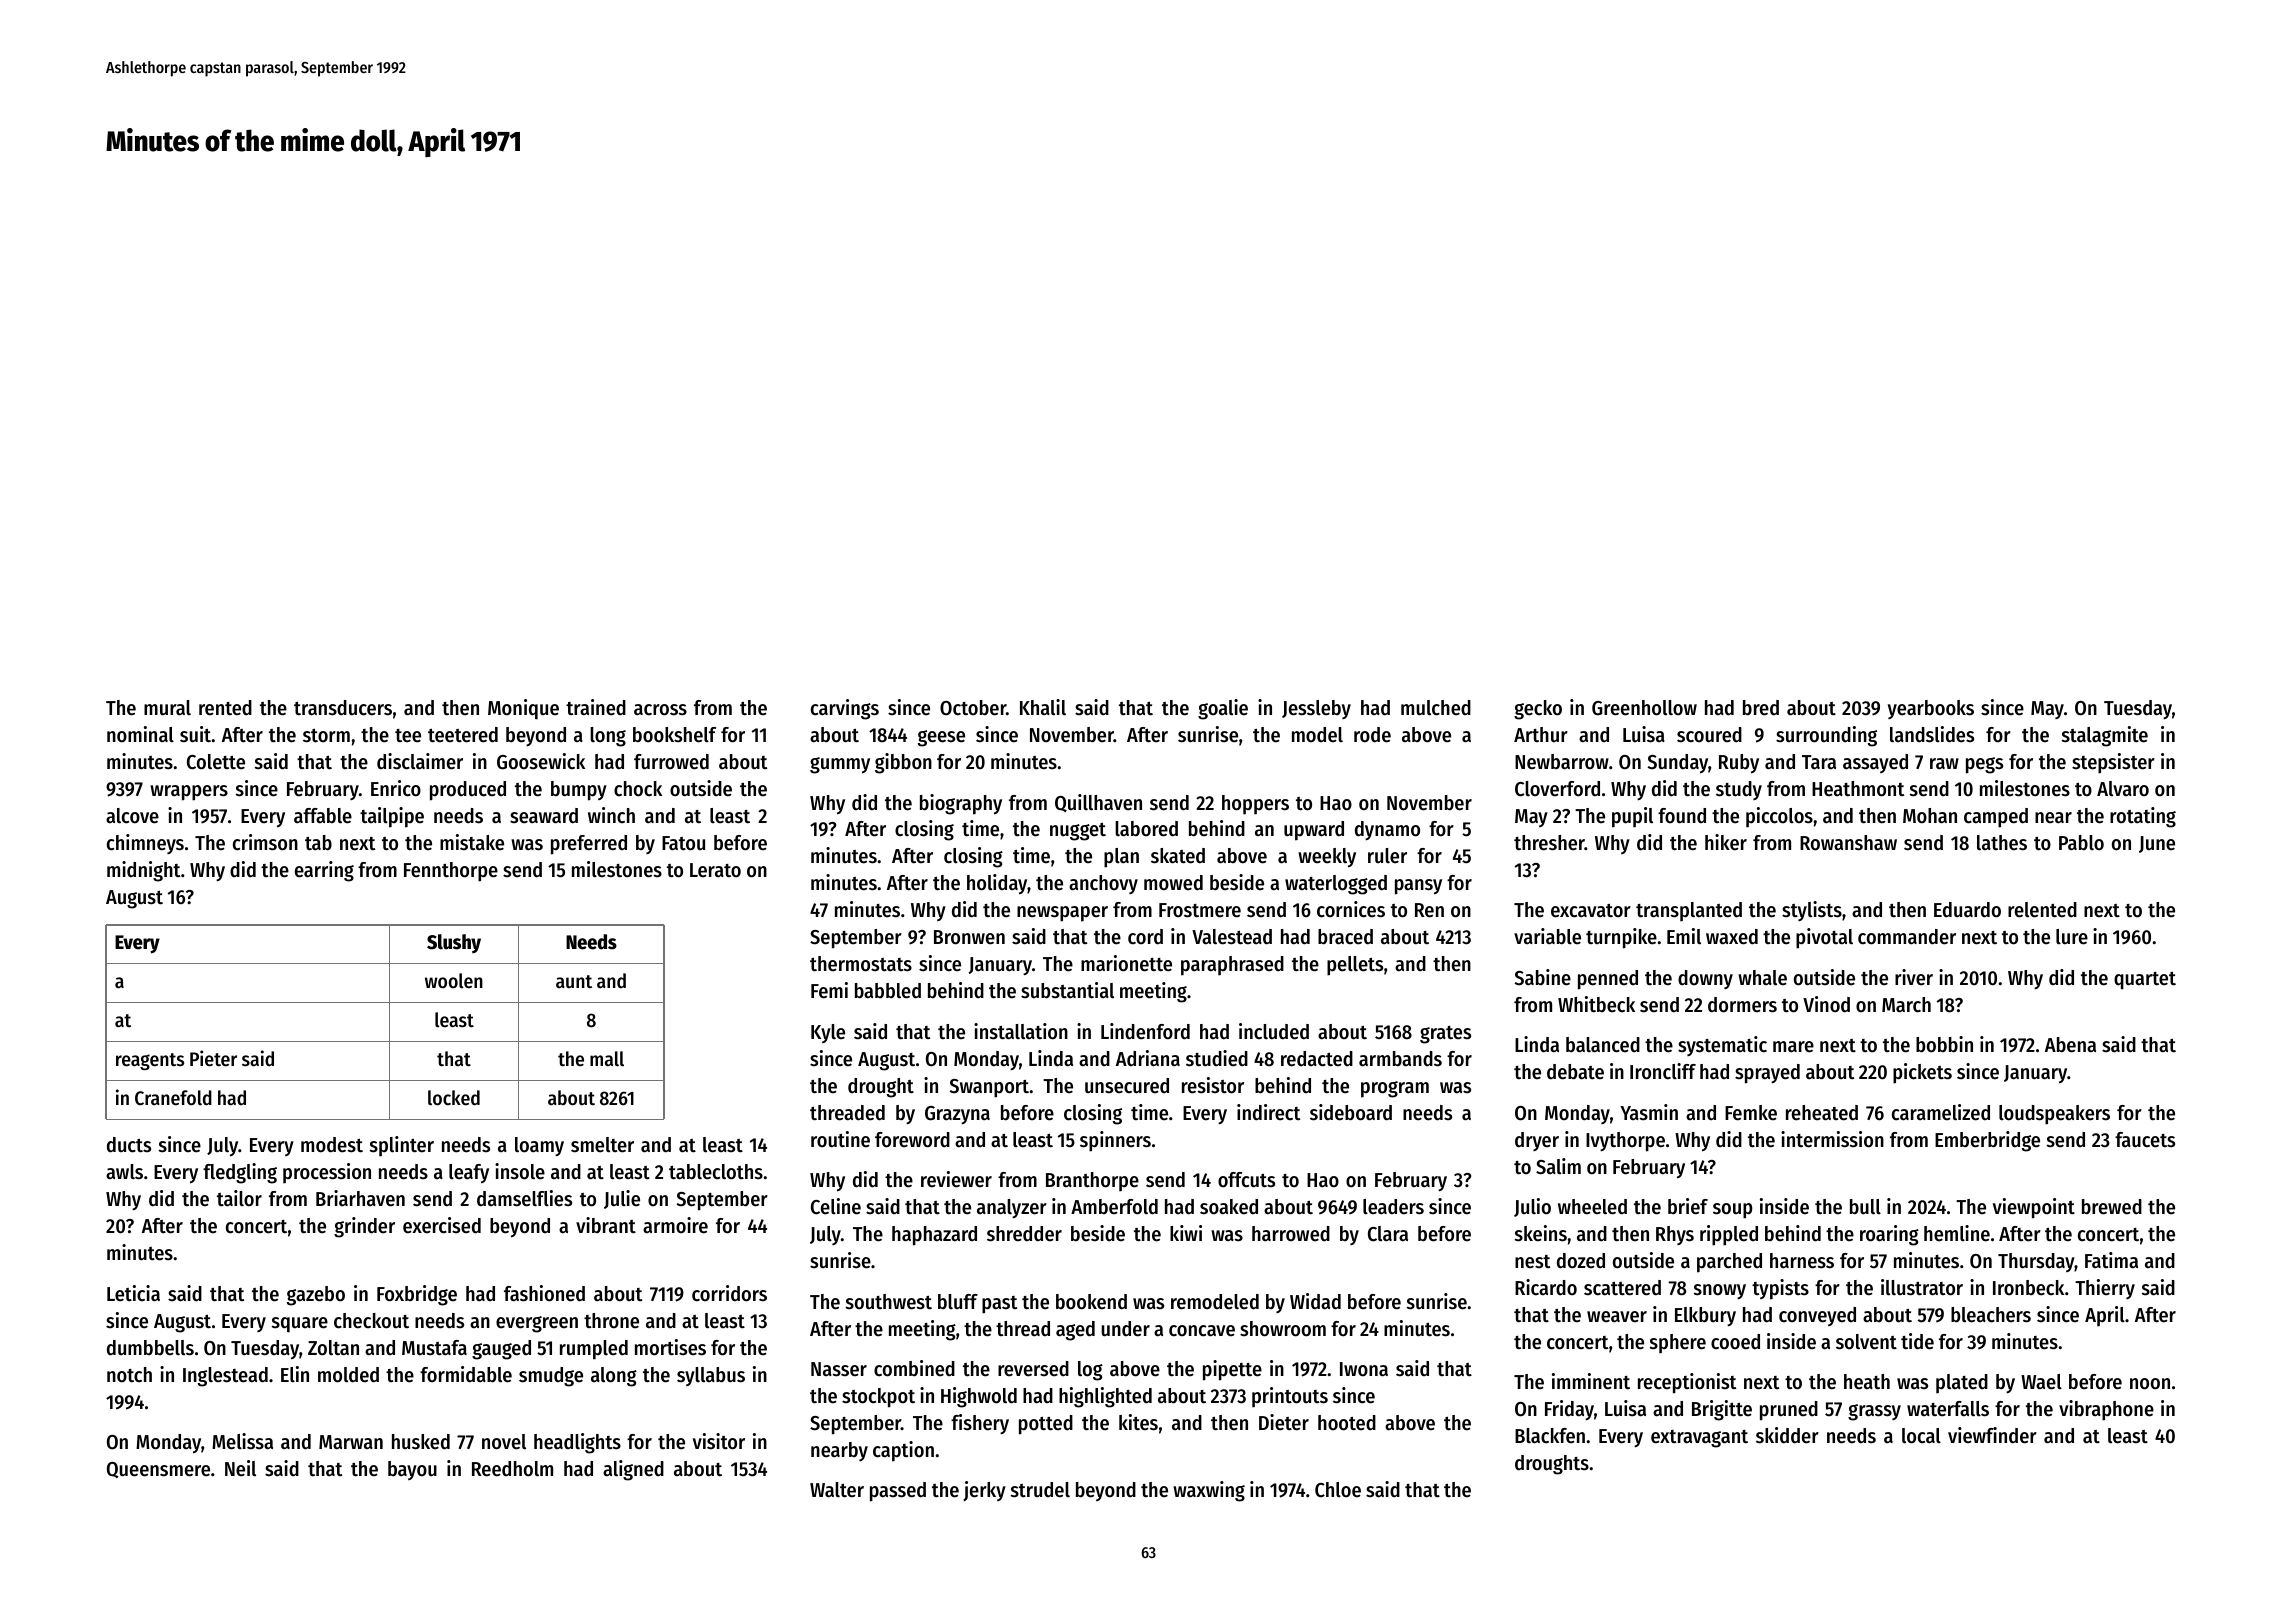 This page has width=2282, height=1614. What do you see at coordinates (2054, 1115) in the page?
I see `loudspeakers` at bounding box center [2054, 1115].
